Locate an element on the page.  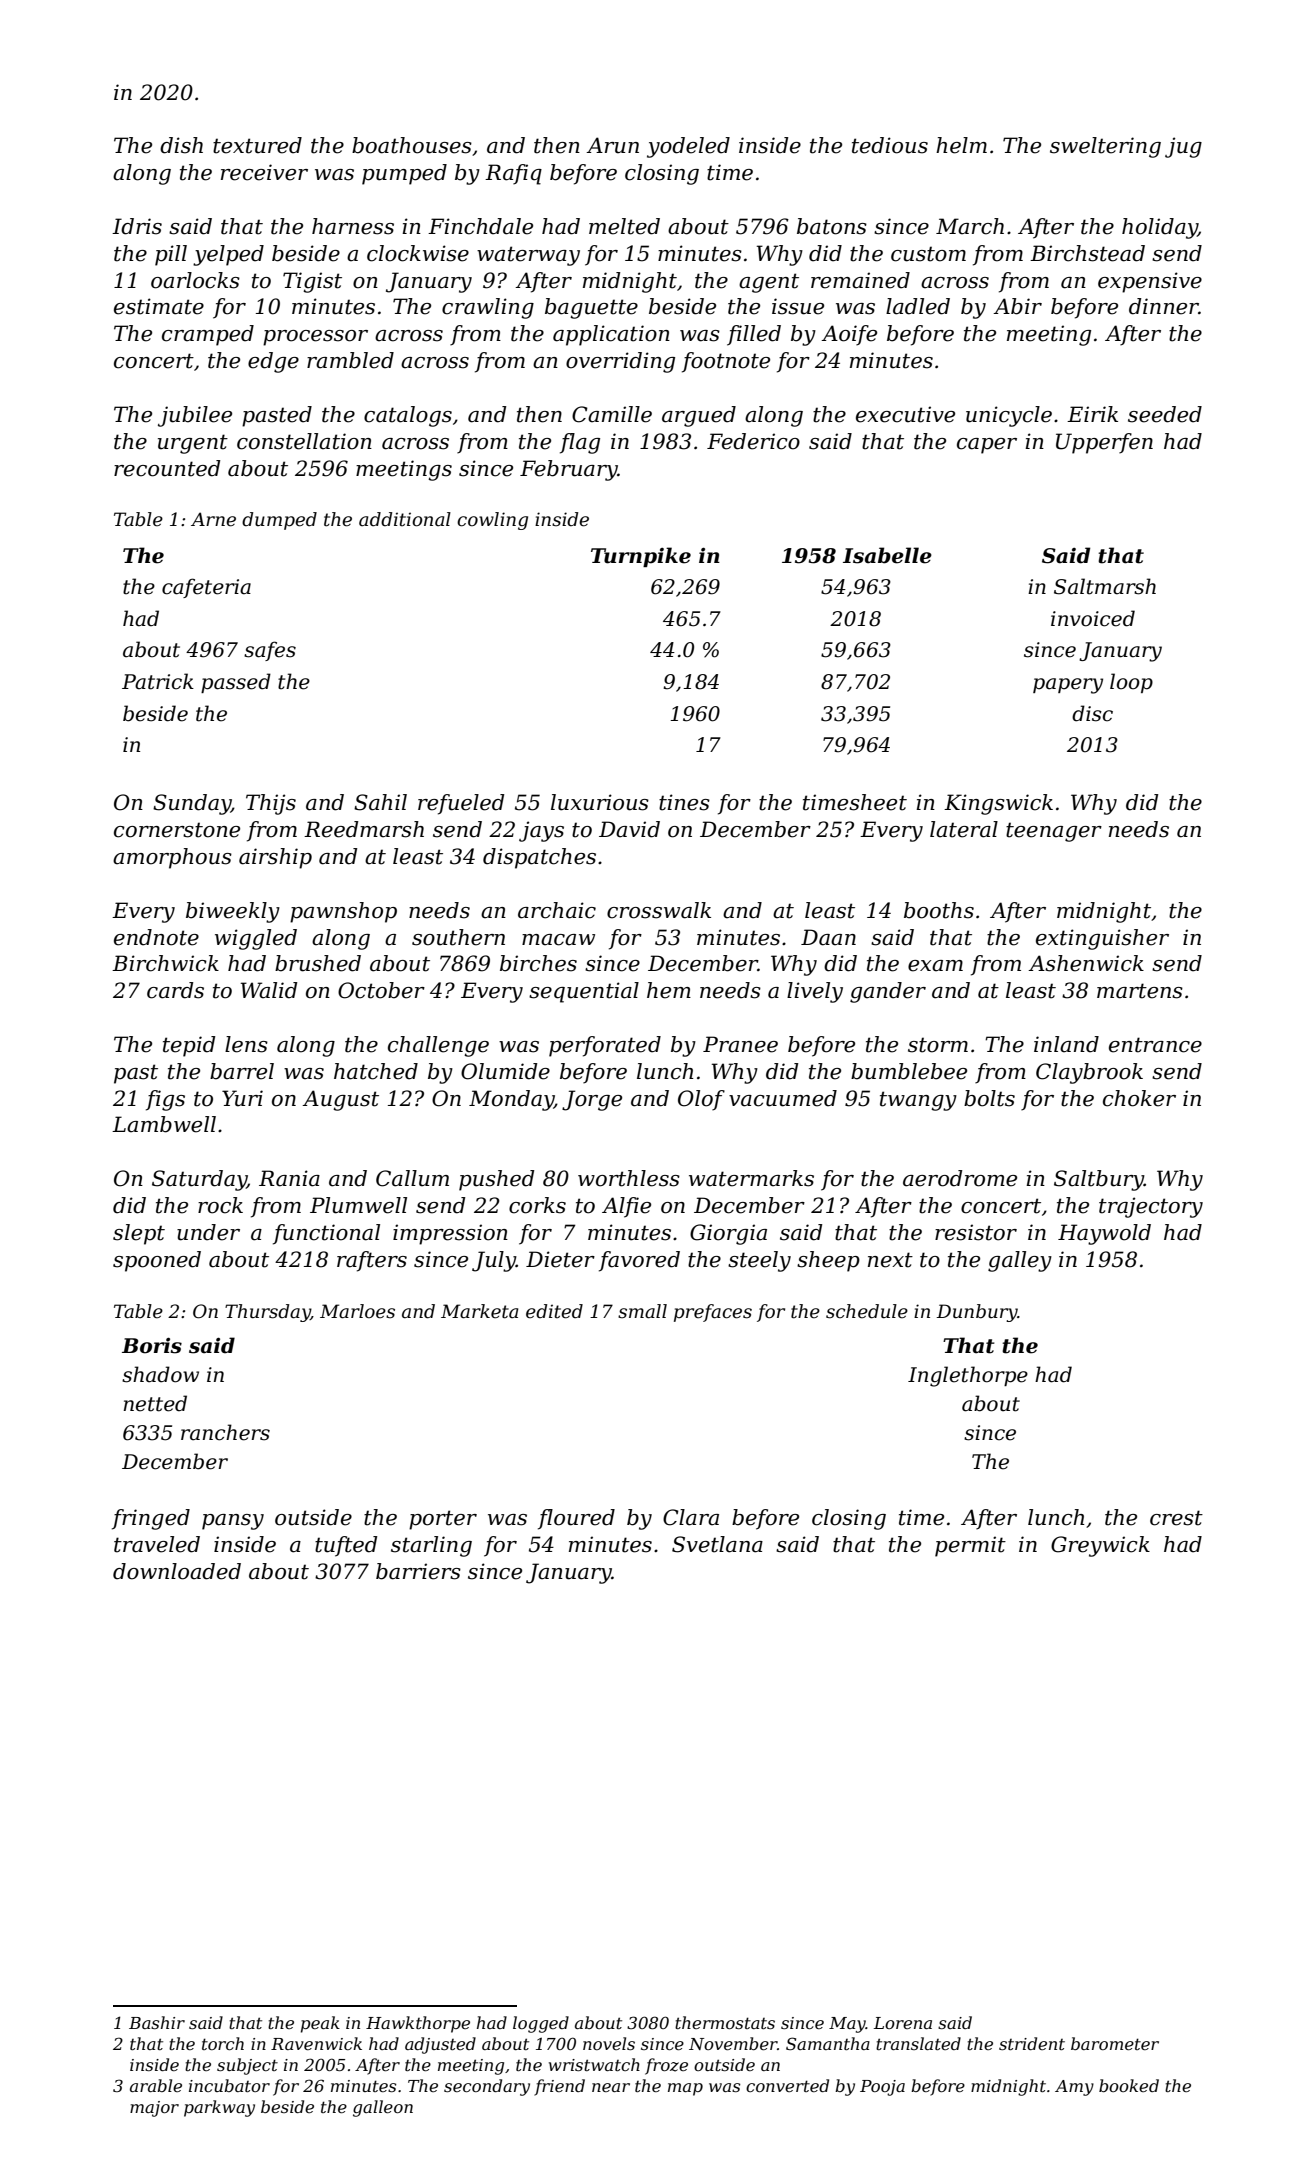
yelped is located at coordinates (228, 255).
